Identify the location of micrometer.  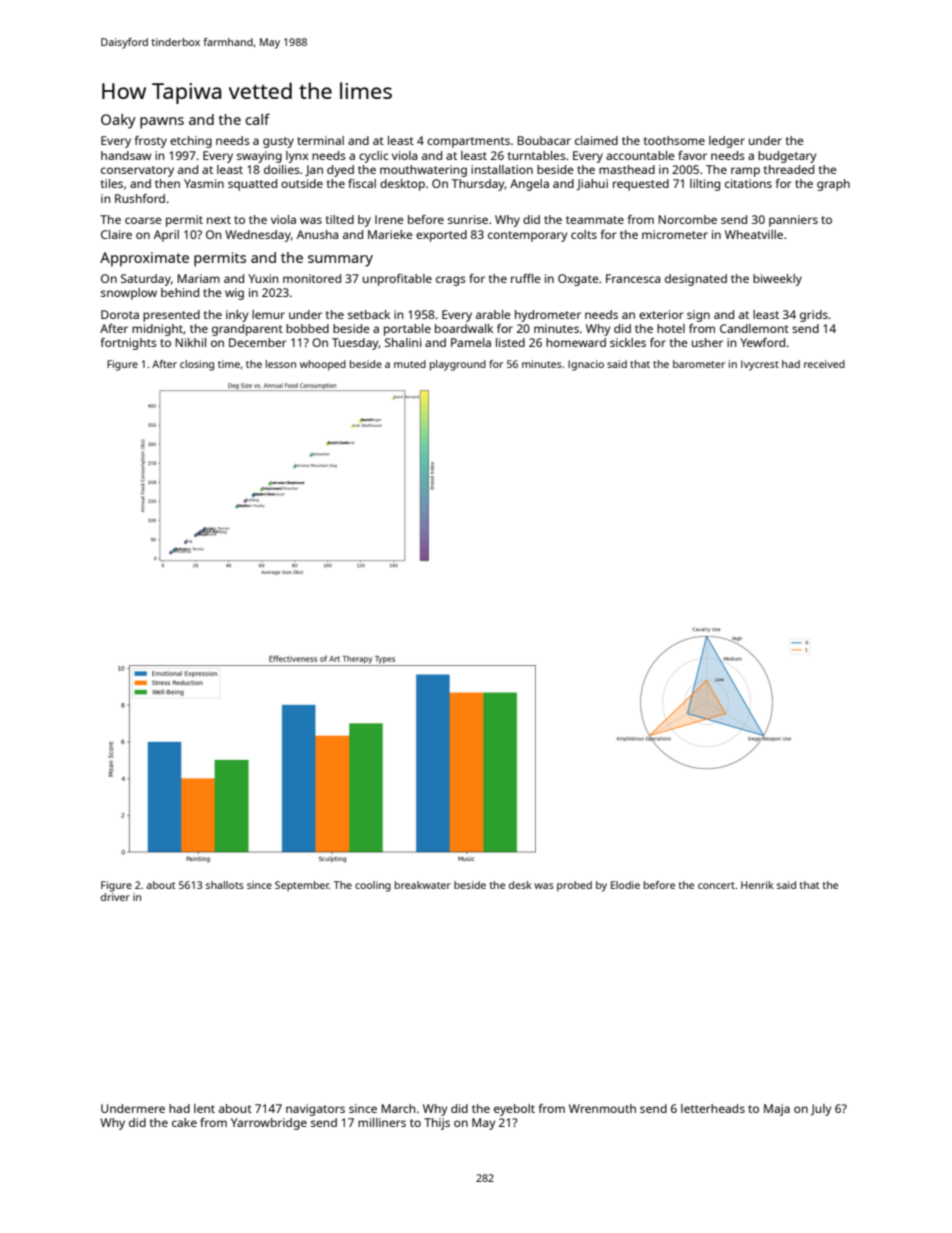
(675, 234).
